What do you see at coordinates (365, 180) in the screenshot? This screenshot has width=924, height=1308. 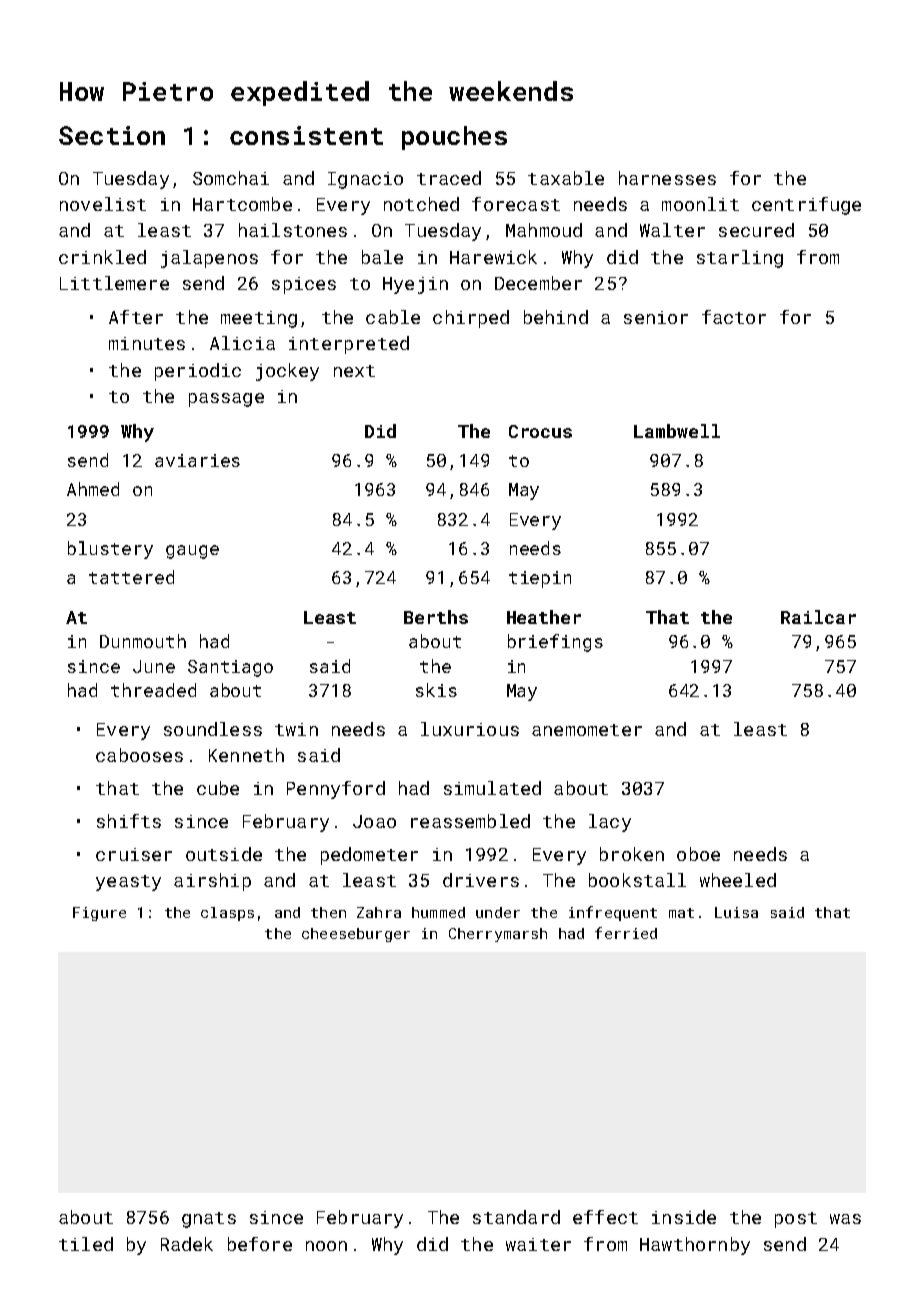 I see `Ignacio` at bounding box center [365, 180].
